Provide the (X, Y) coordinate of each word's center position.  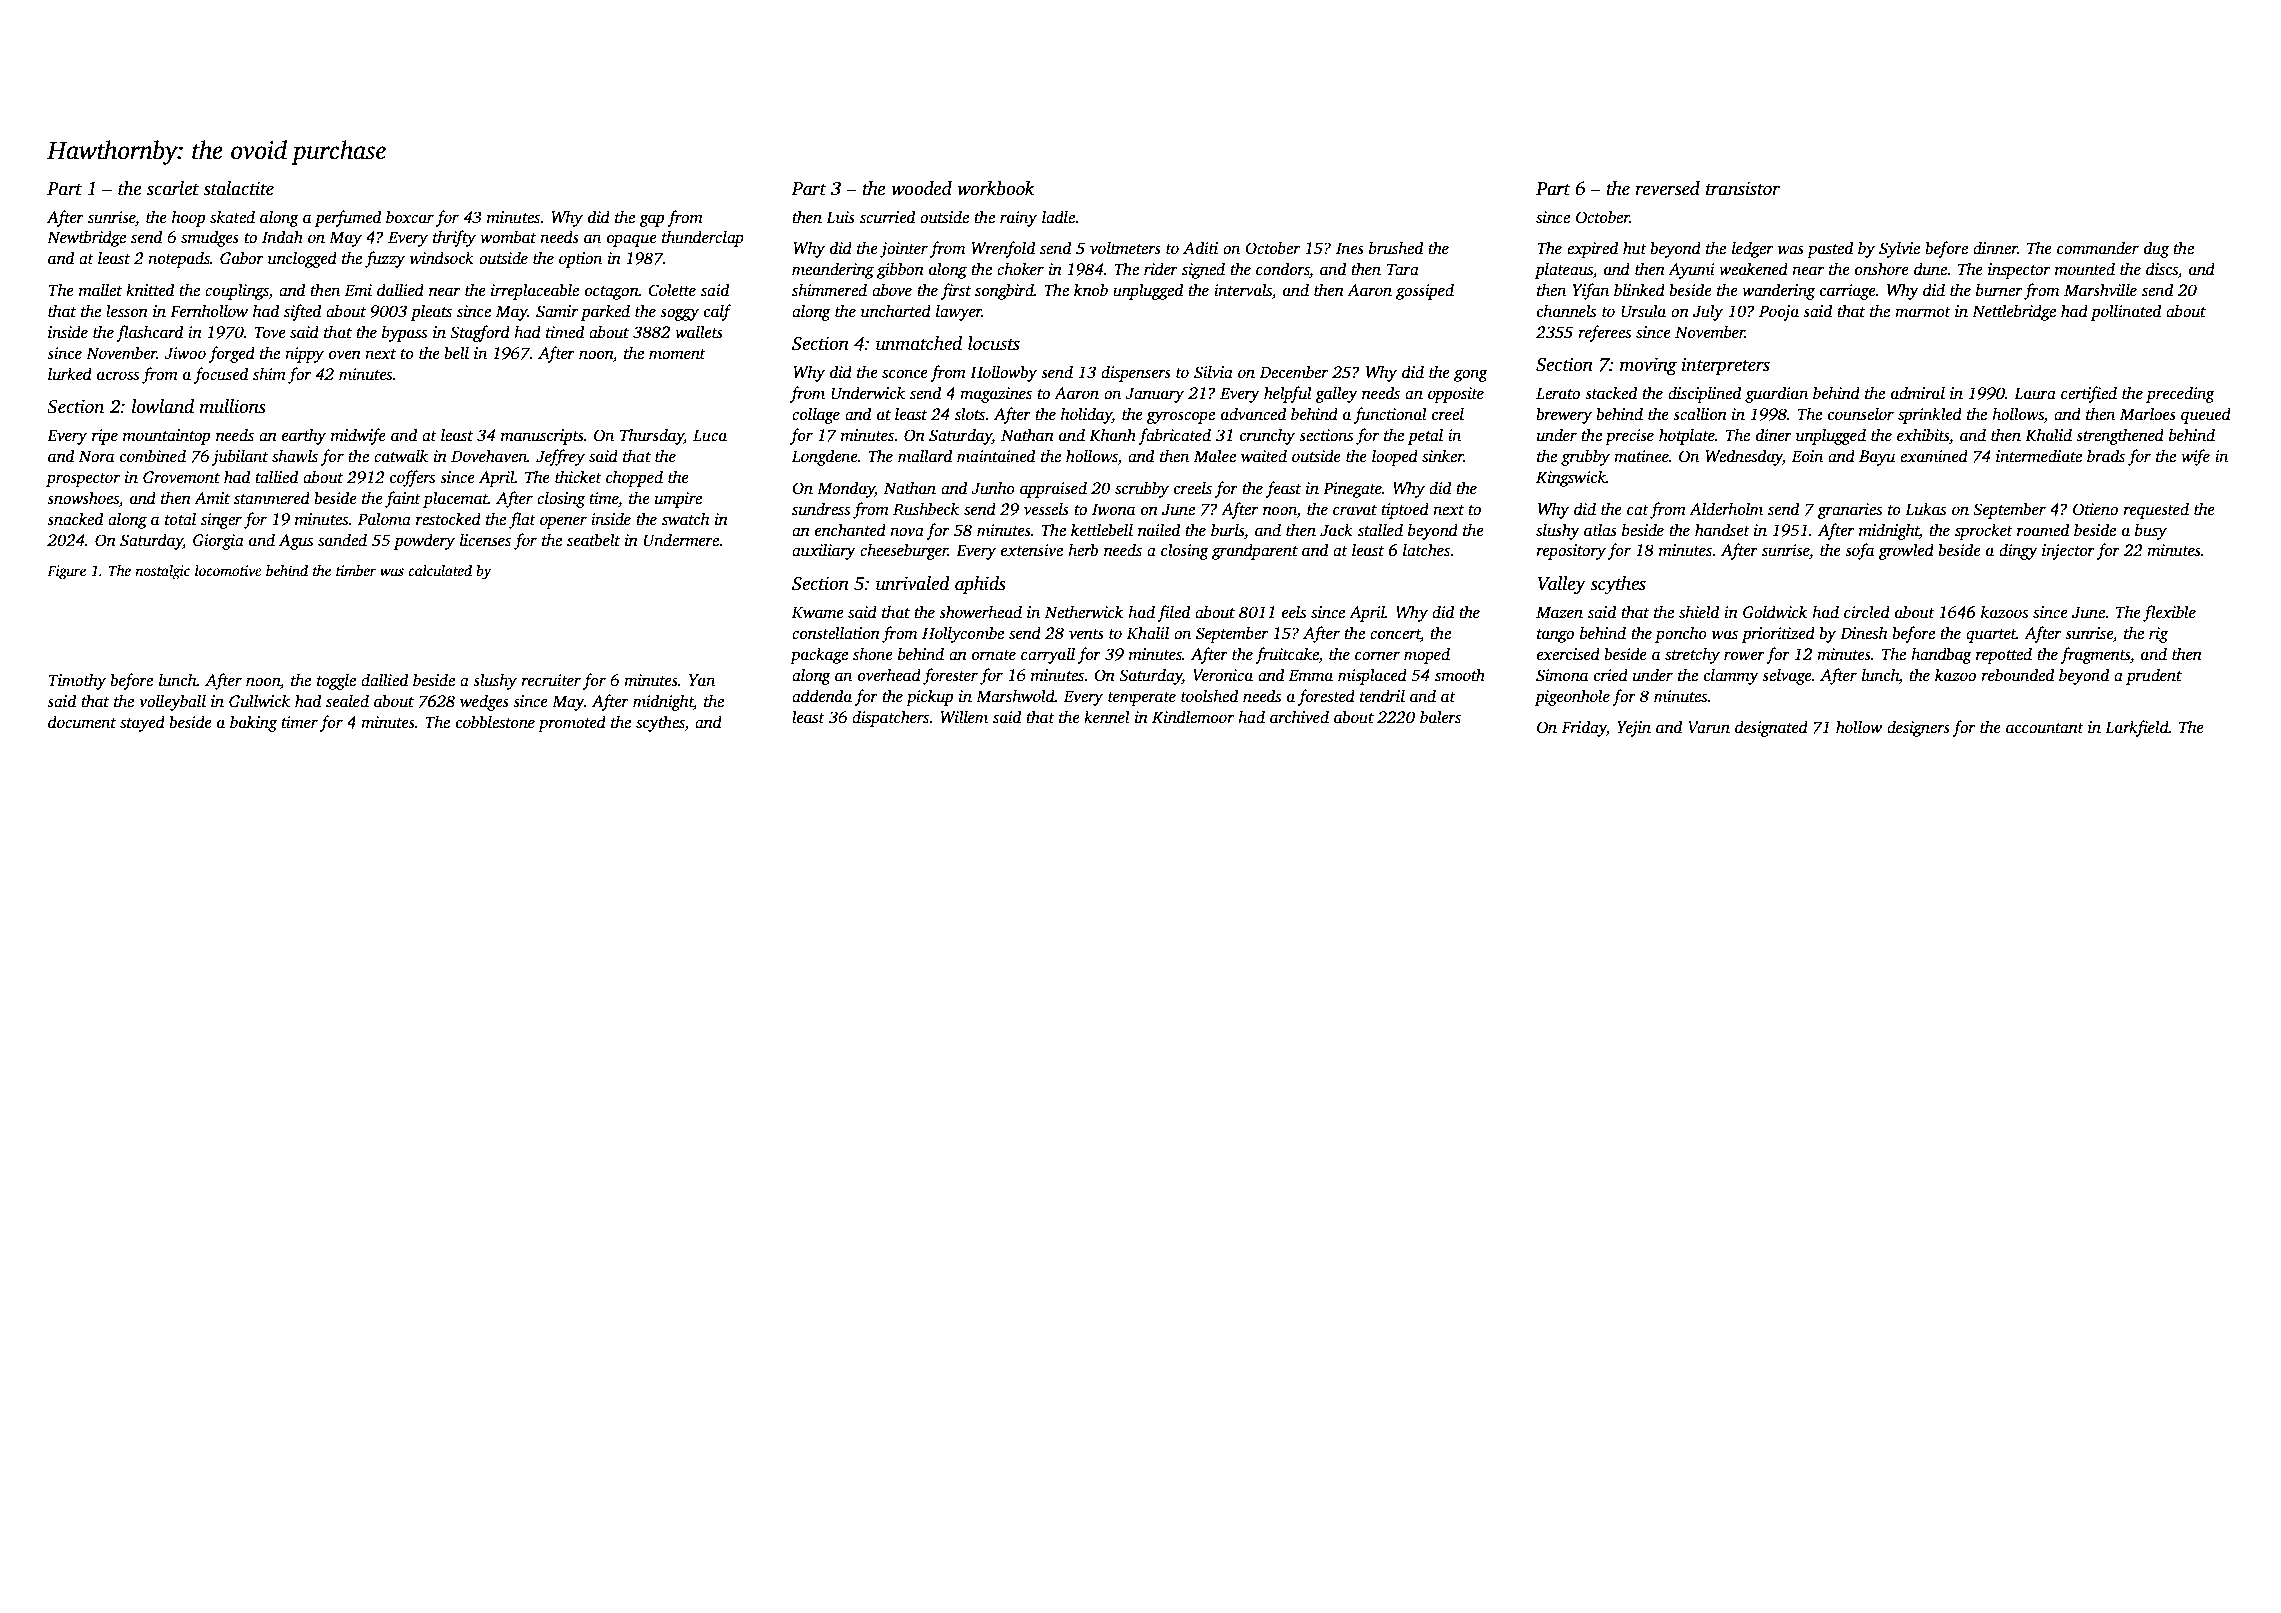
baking (253, 723)
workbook (996, 188)
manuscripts (542, 437)
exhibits (1923, 435)
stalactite (238, 188)
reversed (1667, 188)
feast (1283, 489)
